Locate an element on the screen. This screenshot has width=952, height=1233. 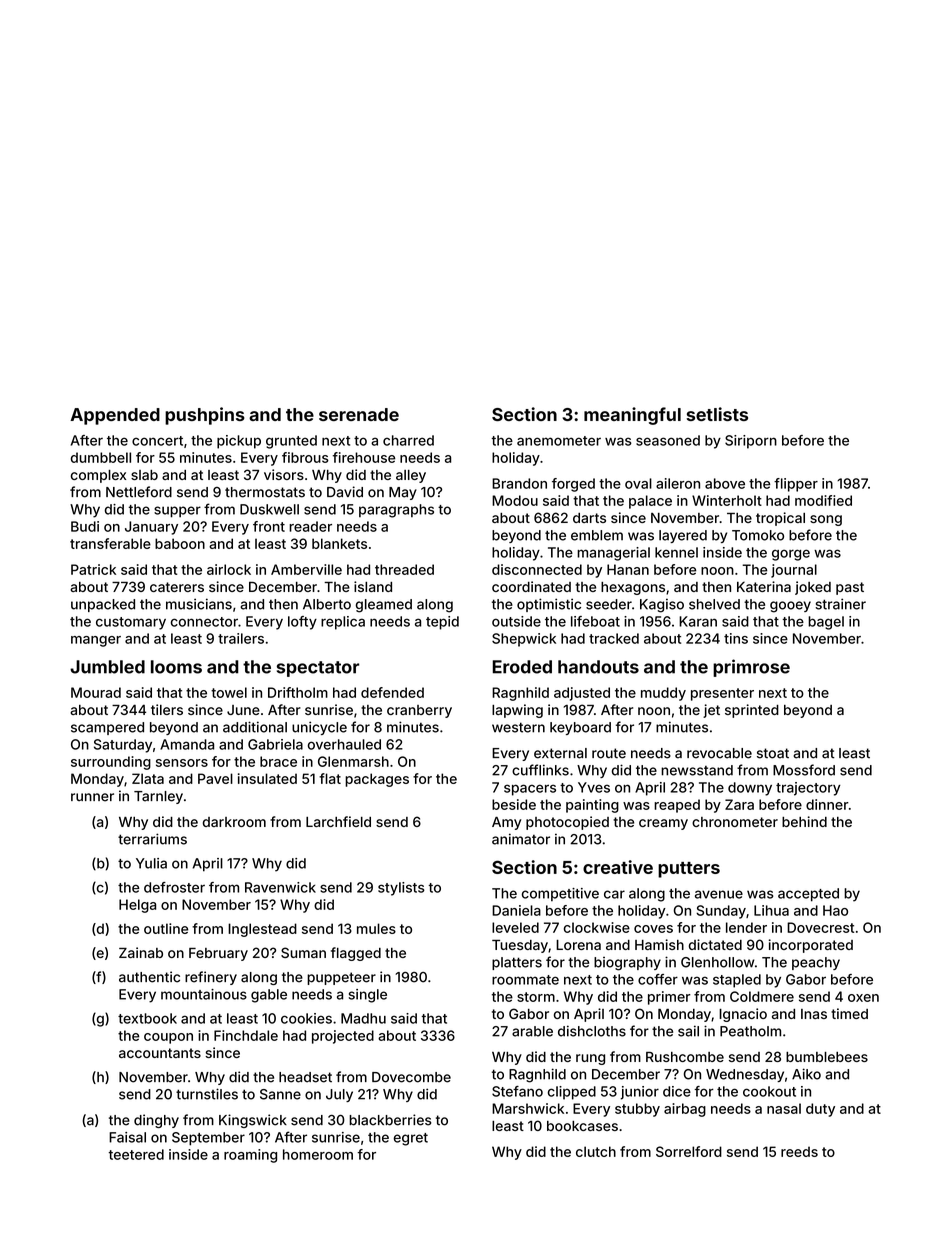
spacers is located at coordinates (530, 790).
